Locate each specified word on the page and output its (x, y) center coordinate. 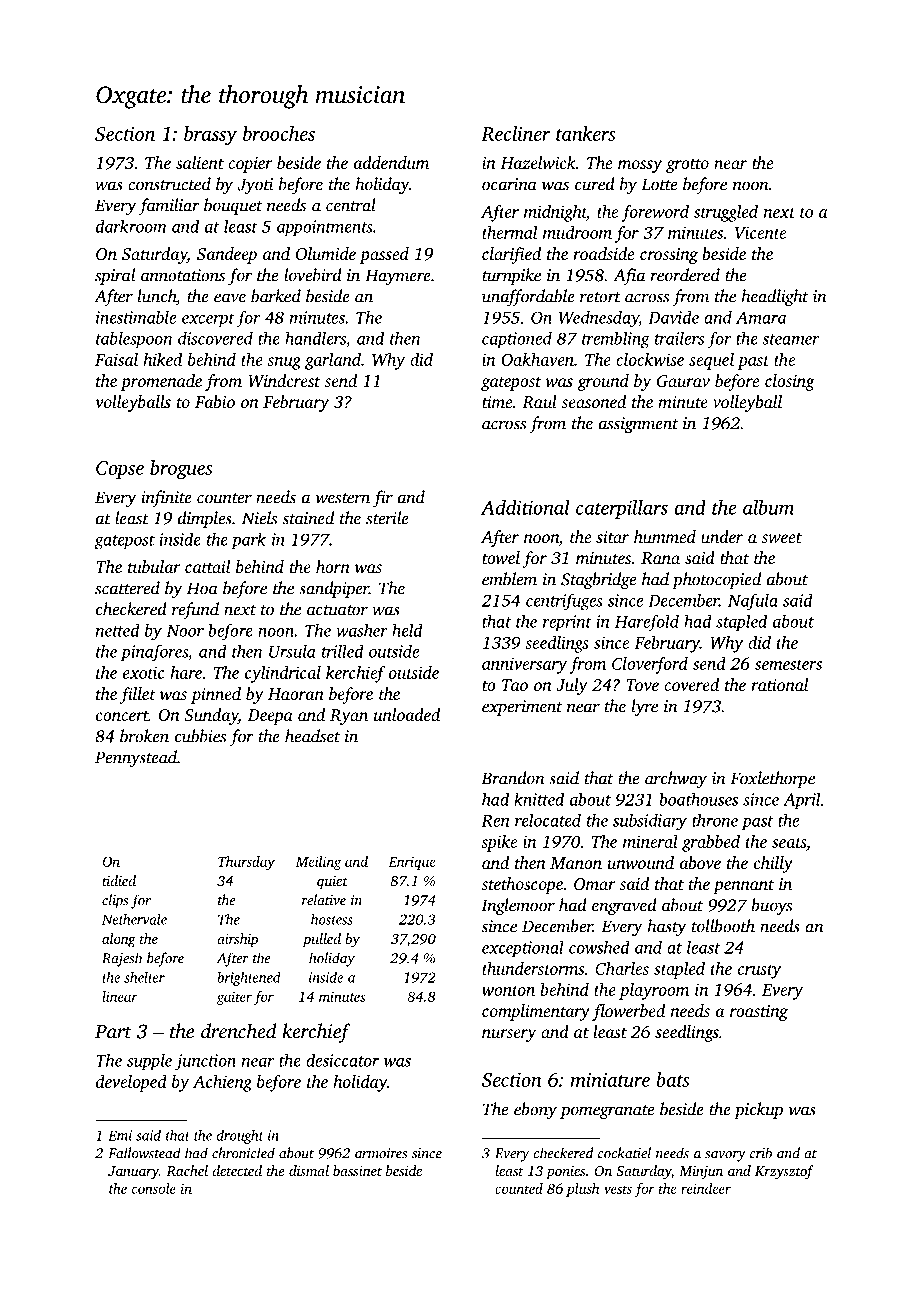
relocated (548, 820)
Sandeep (227, 255)
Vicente (760, 232)
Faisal (116, 359)
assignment (639, 425)
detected (237, 1170)
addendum (391, 162)
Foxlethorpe (772, 779)
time (497, 402)
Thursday (246, 863)
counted (519, 1188)
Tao (515, 685)
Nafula (753, 601)
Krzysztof (784, 1172)
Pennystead (136, 758)
